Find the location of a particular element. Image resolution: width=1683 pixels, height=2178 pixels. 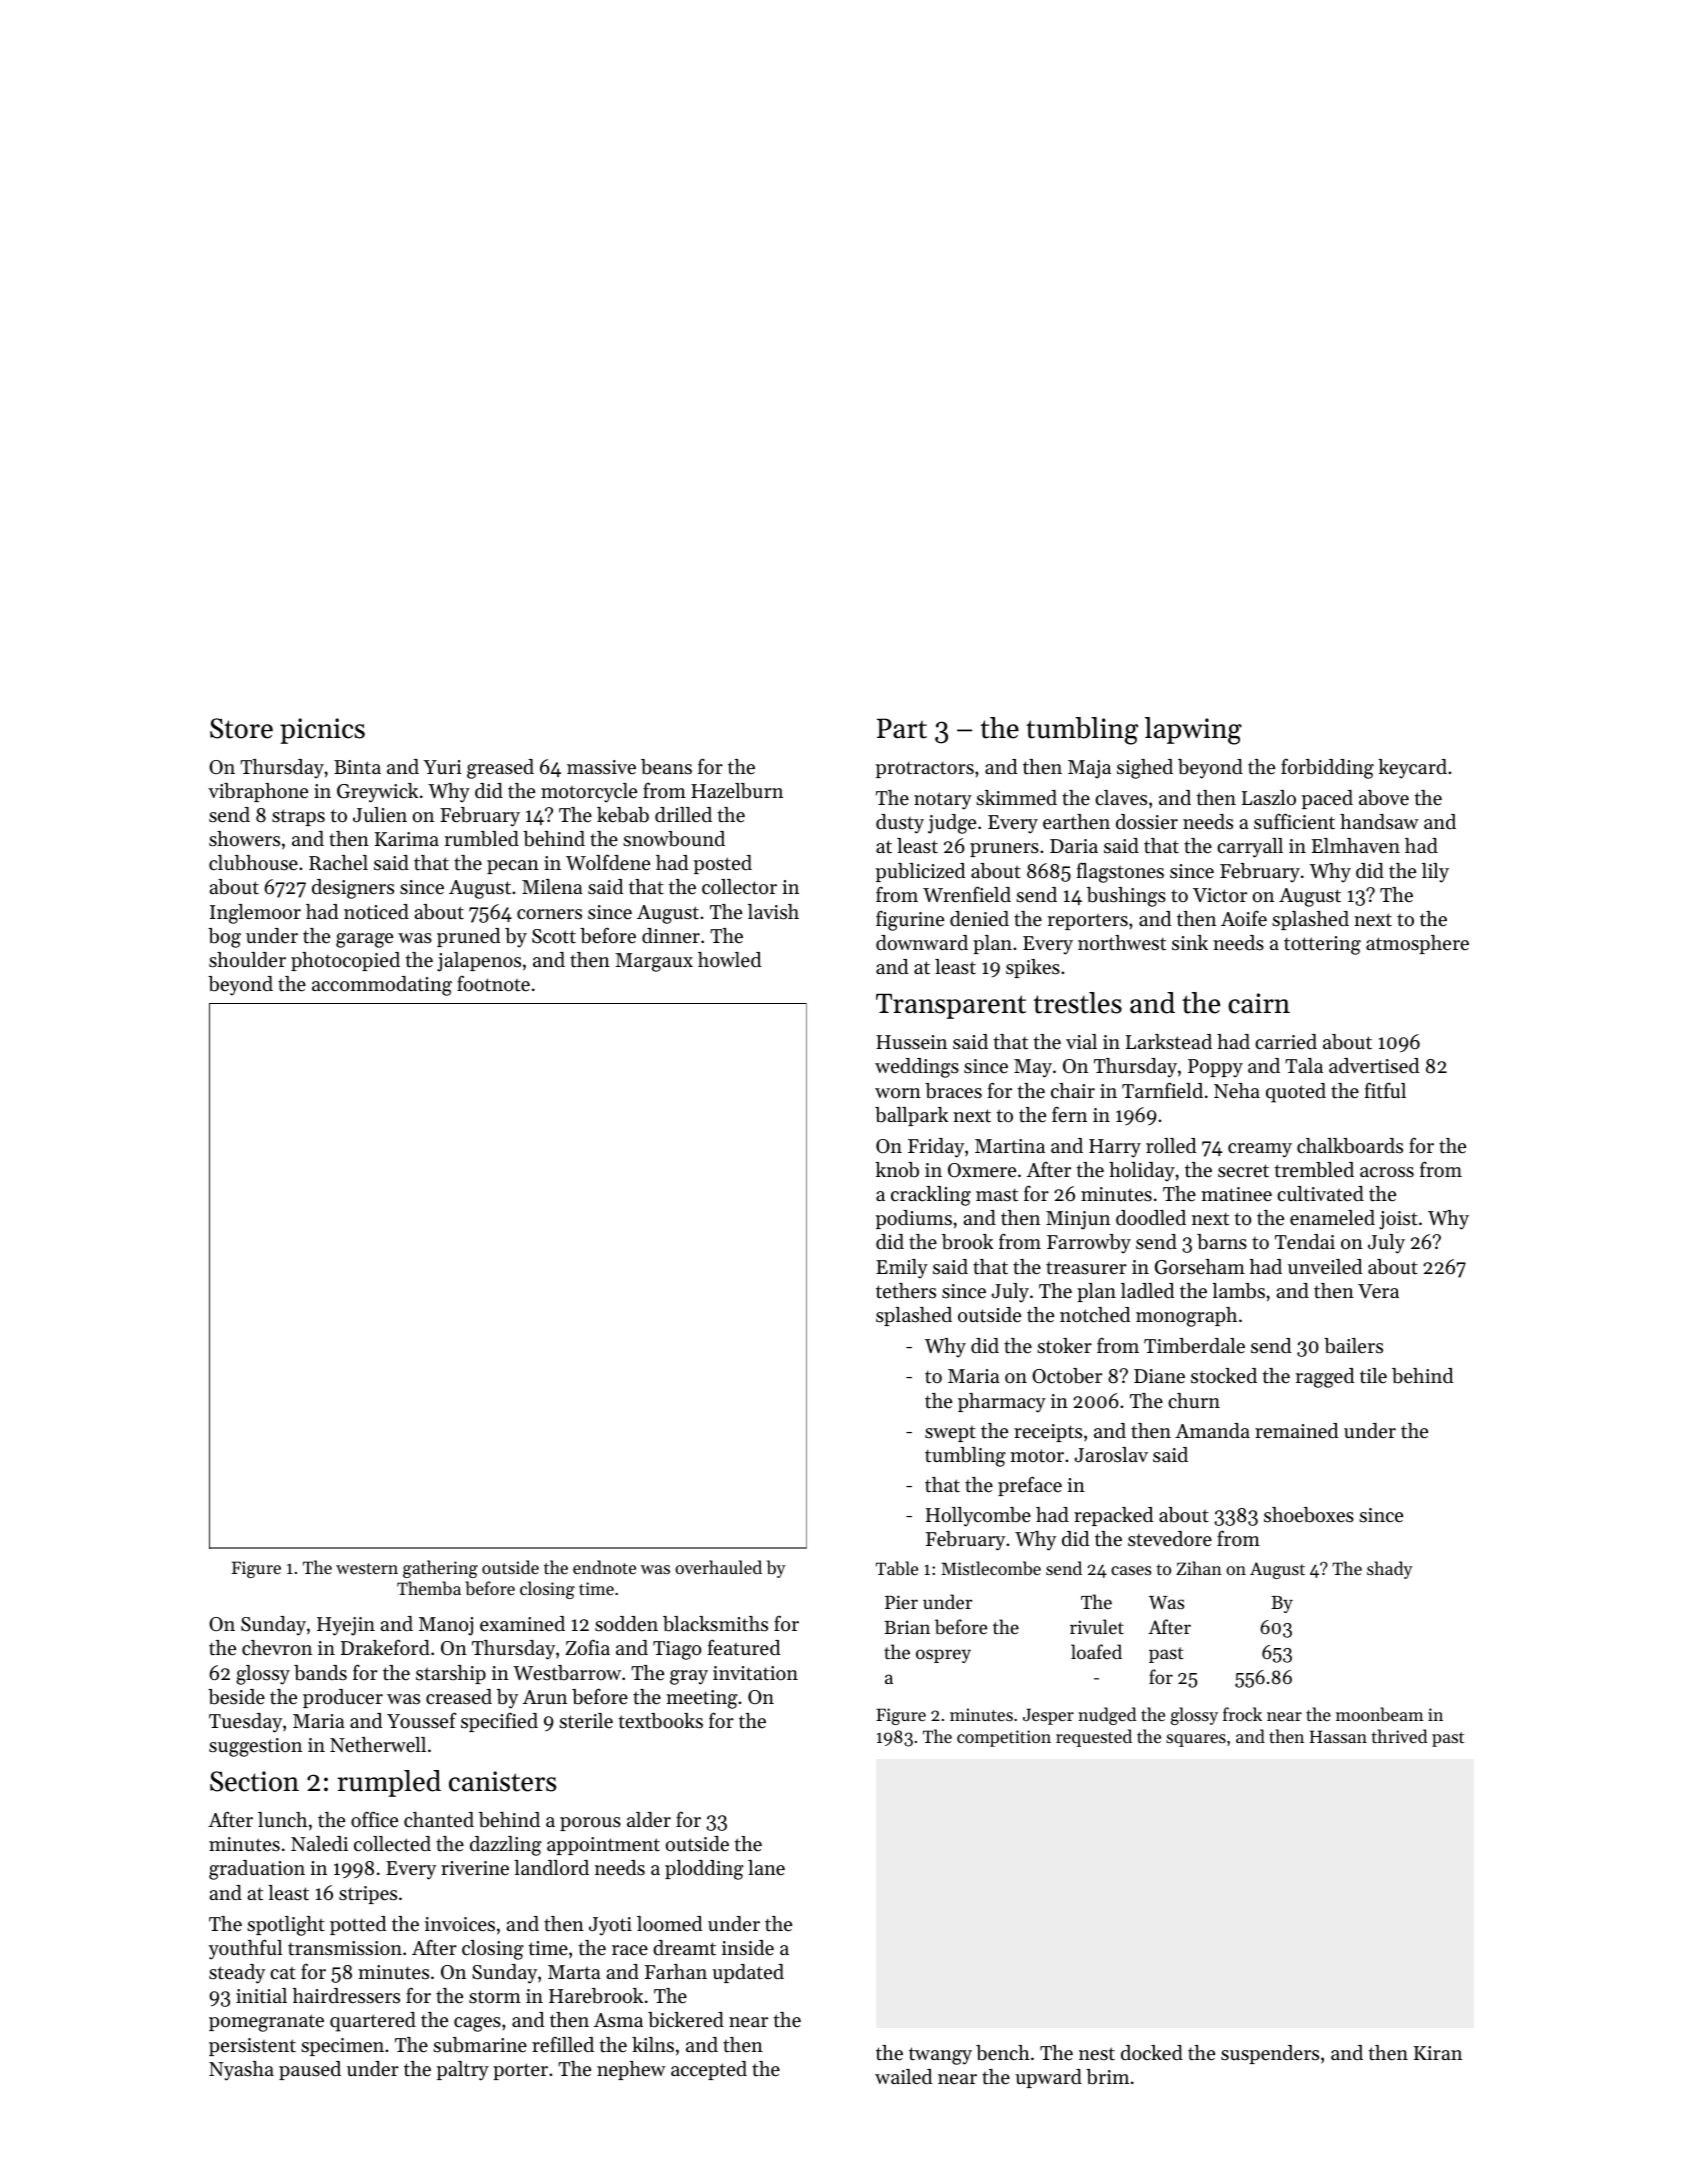

Nyasha is located at coordinates (241, 2071).
